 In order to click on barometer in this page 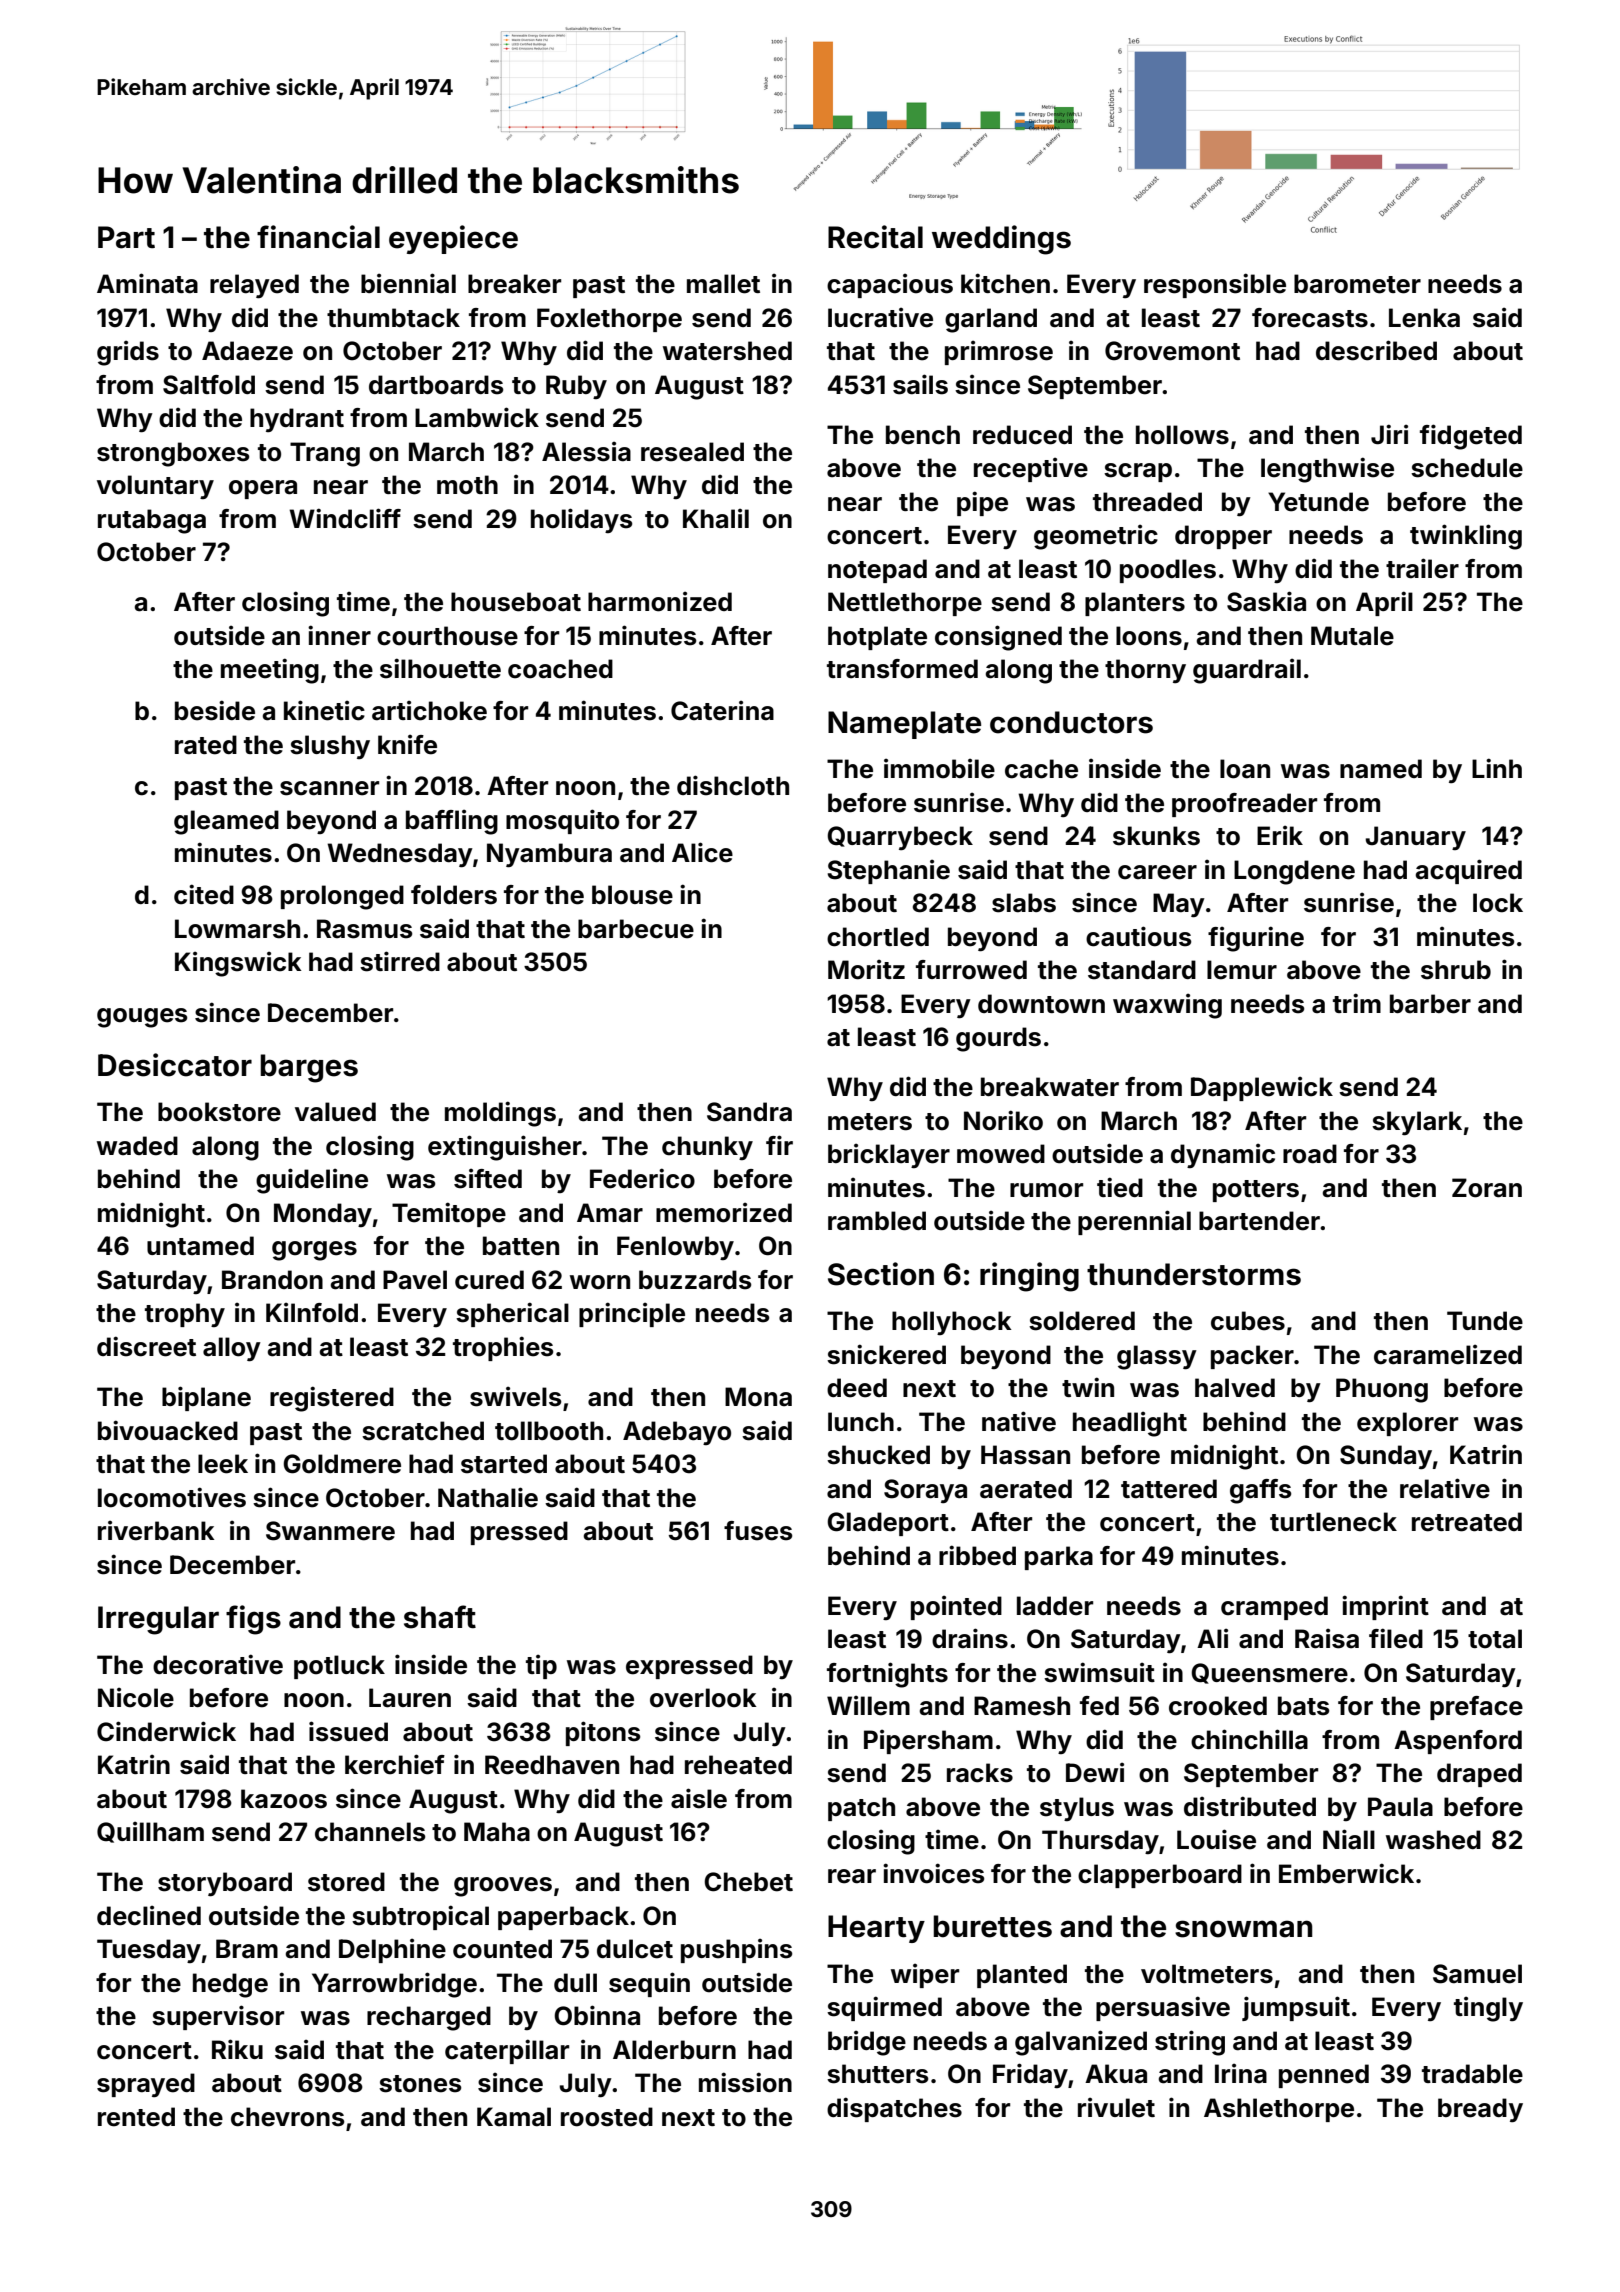, I will do `click(1357, 284)`.
